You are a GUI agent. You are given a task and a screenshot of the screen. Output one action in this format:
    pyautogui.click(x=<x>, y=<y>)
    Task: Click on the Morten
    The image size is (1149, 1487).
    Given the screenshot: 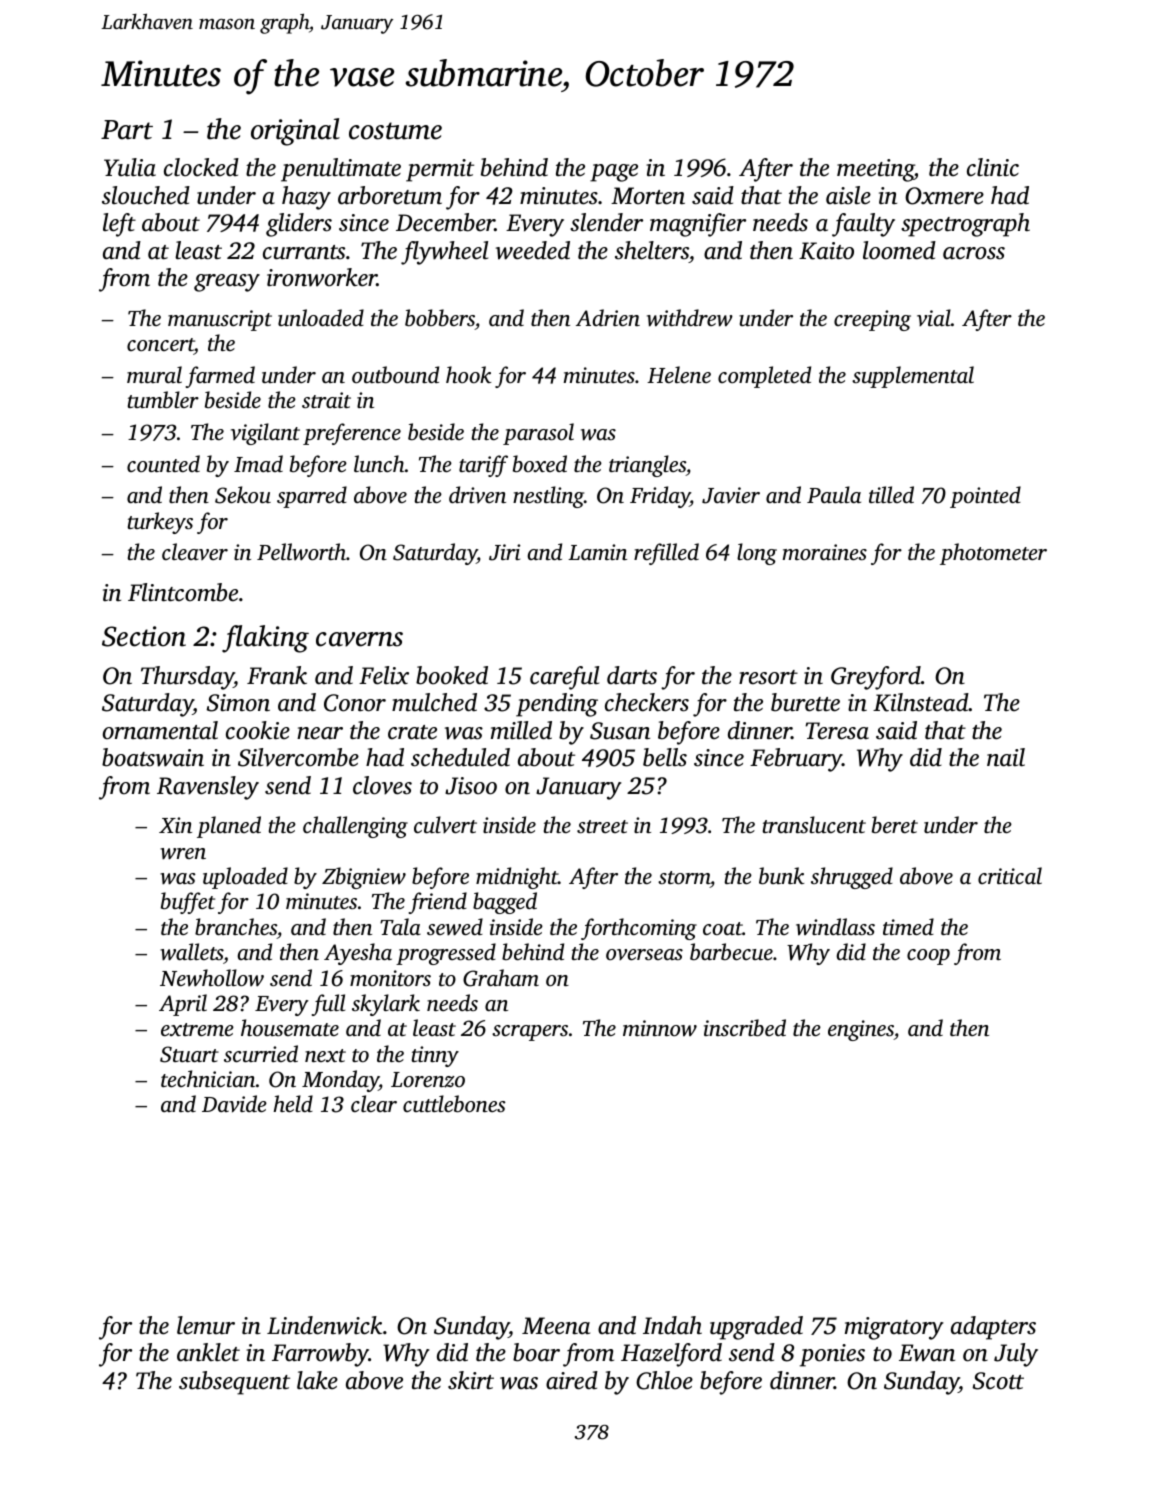 What is the action you would take?
    pyautogui.click(x=648, y=196)
